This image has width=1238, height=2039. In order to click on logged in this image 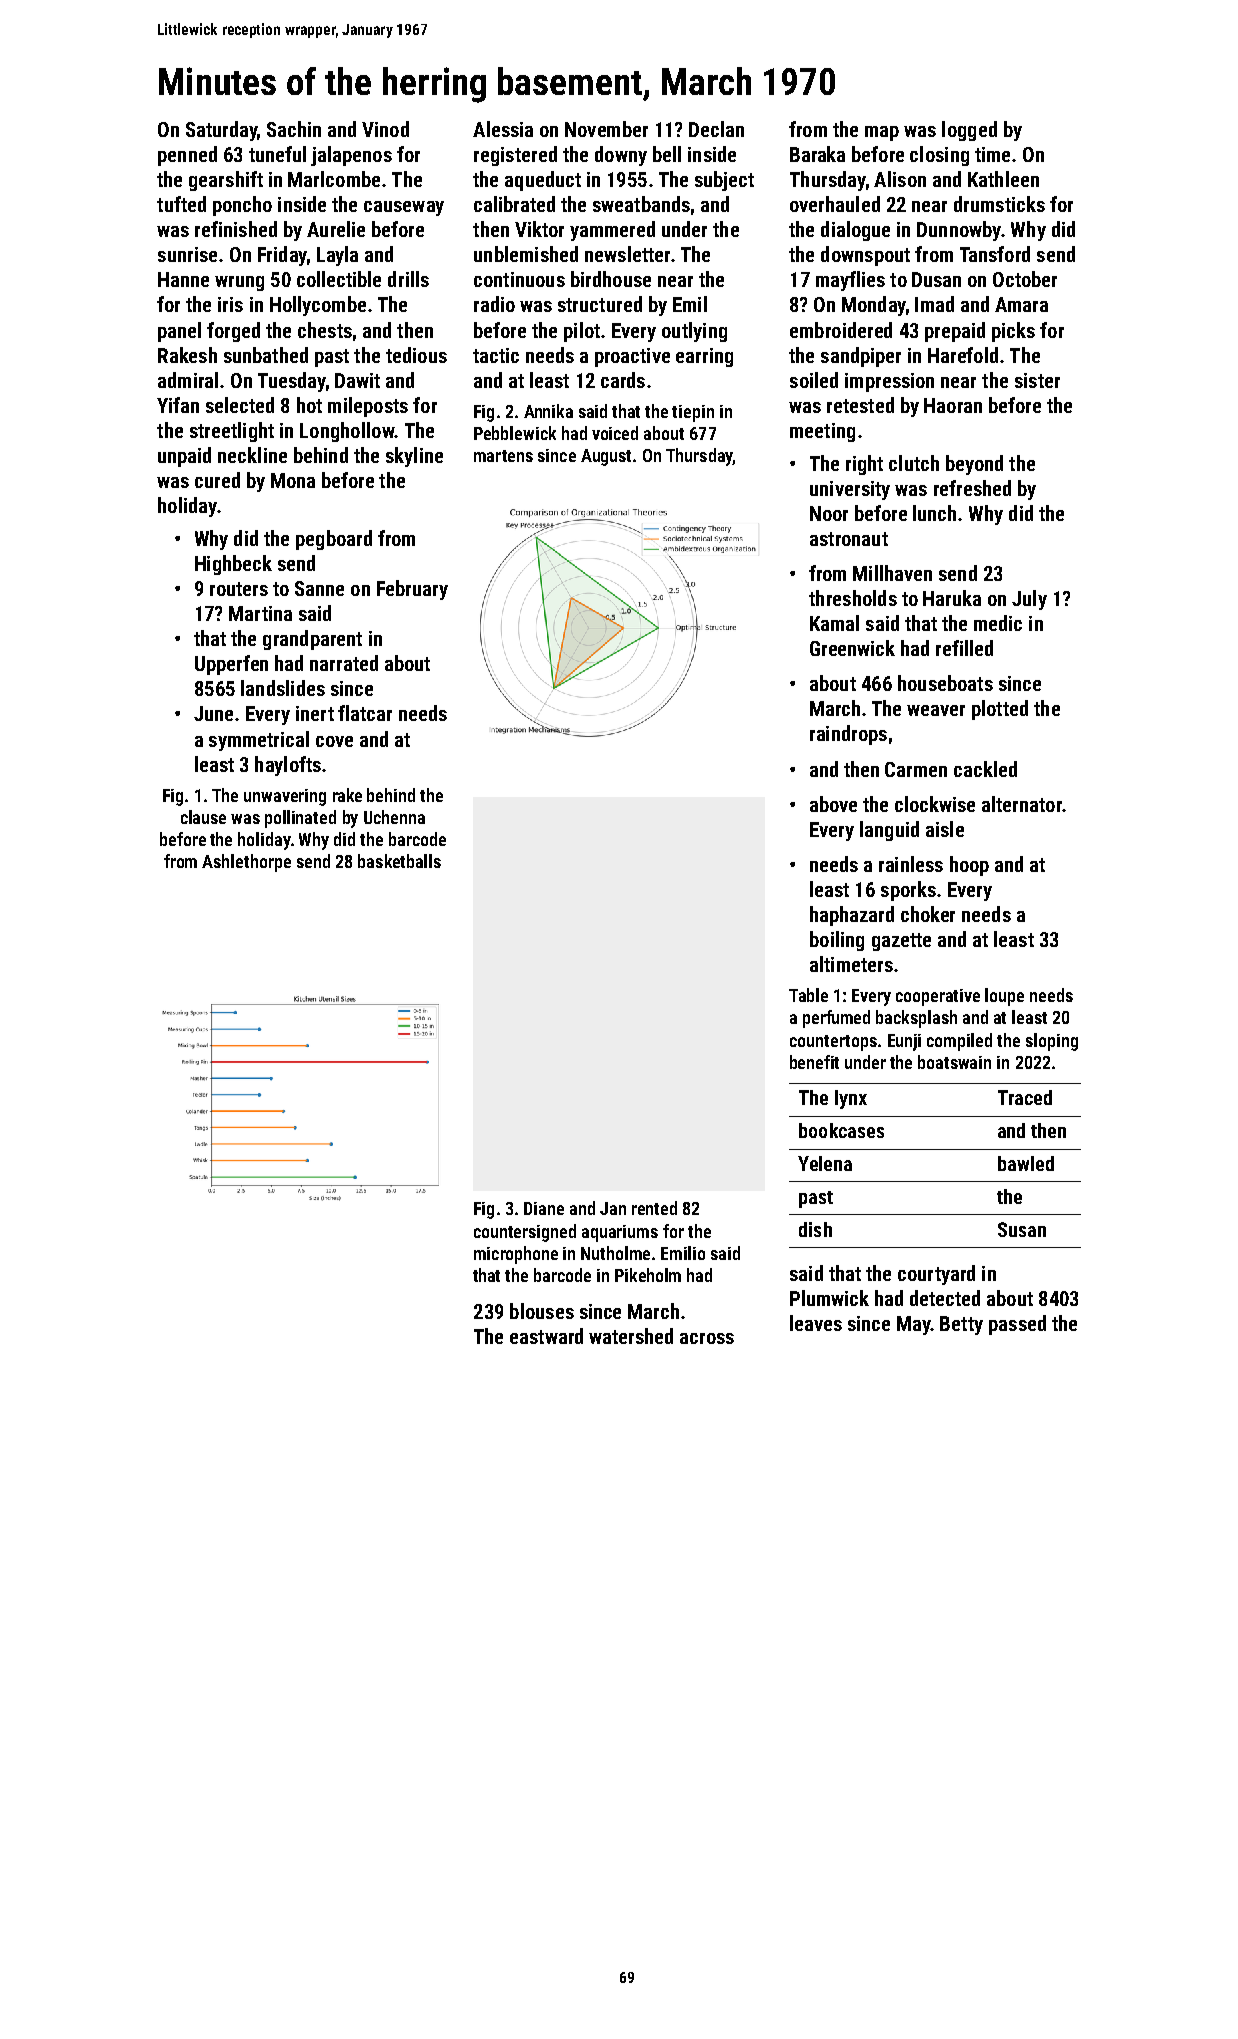, I will do `click(969, 131)`.
